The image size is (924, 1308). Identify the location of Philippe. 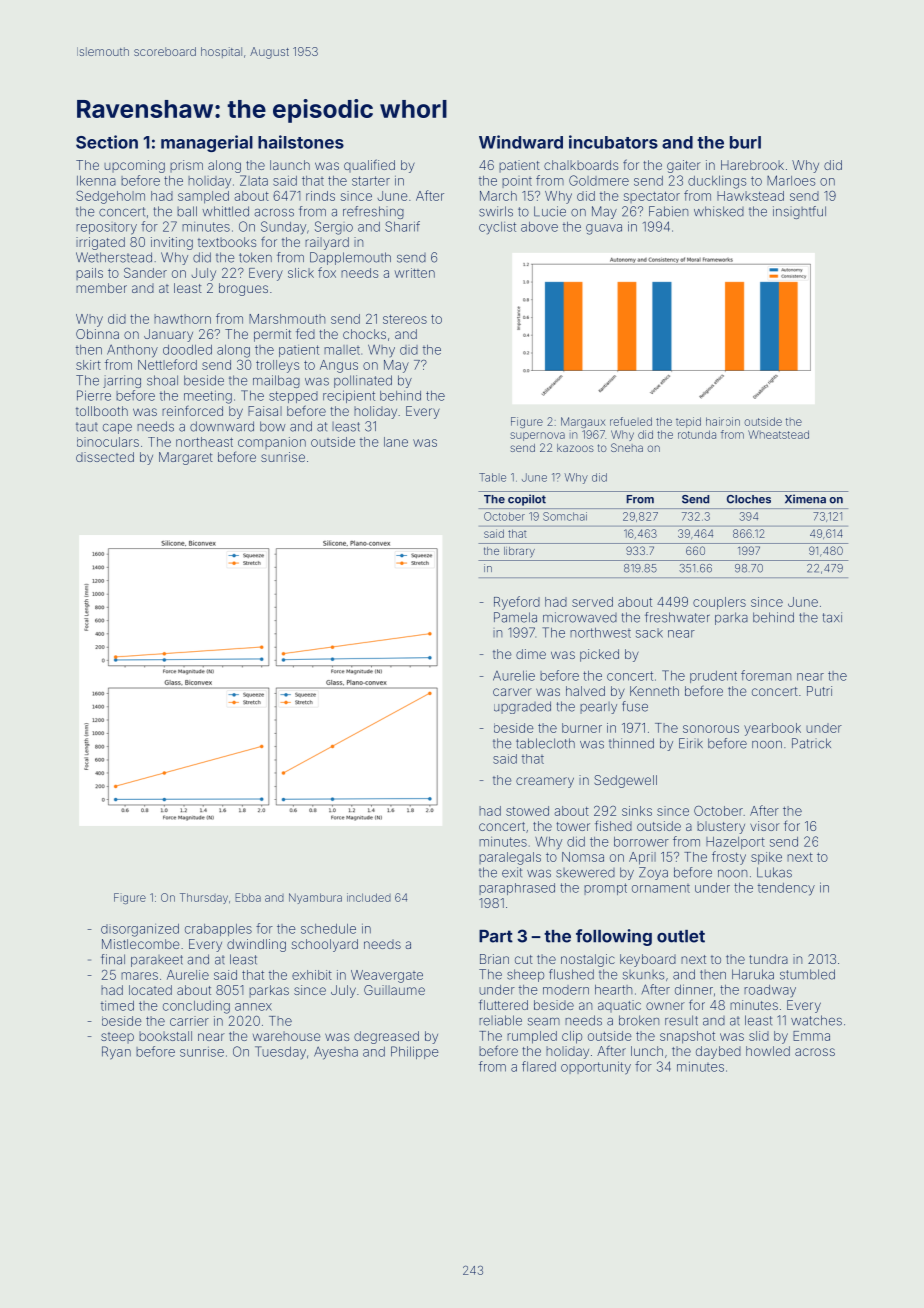
(415, 1052).
